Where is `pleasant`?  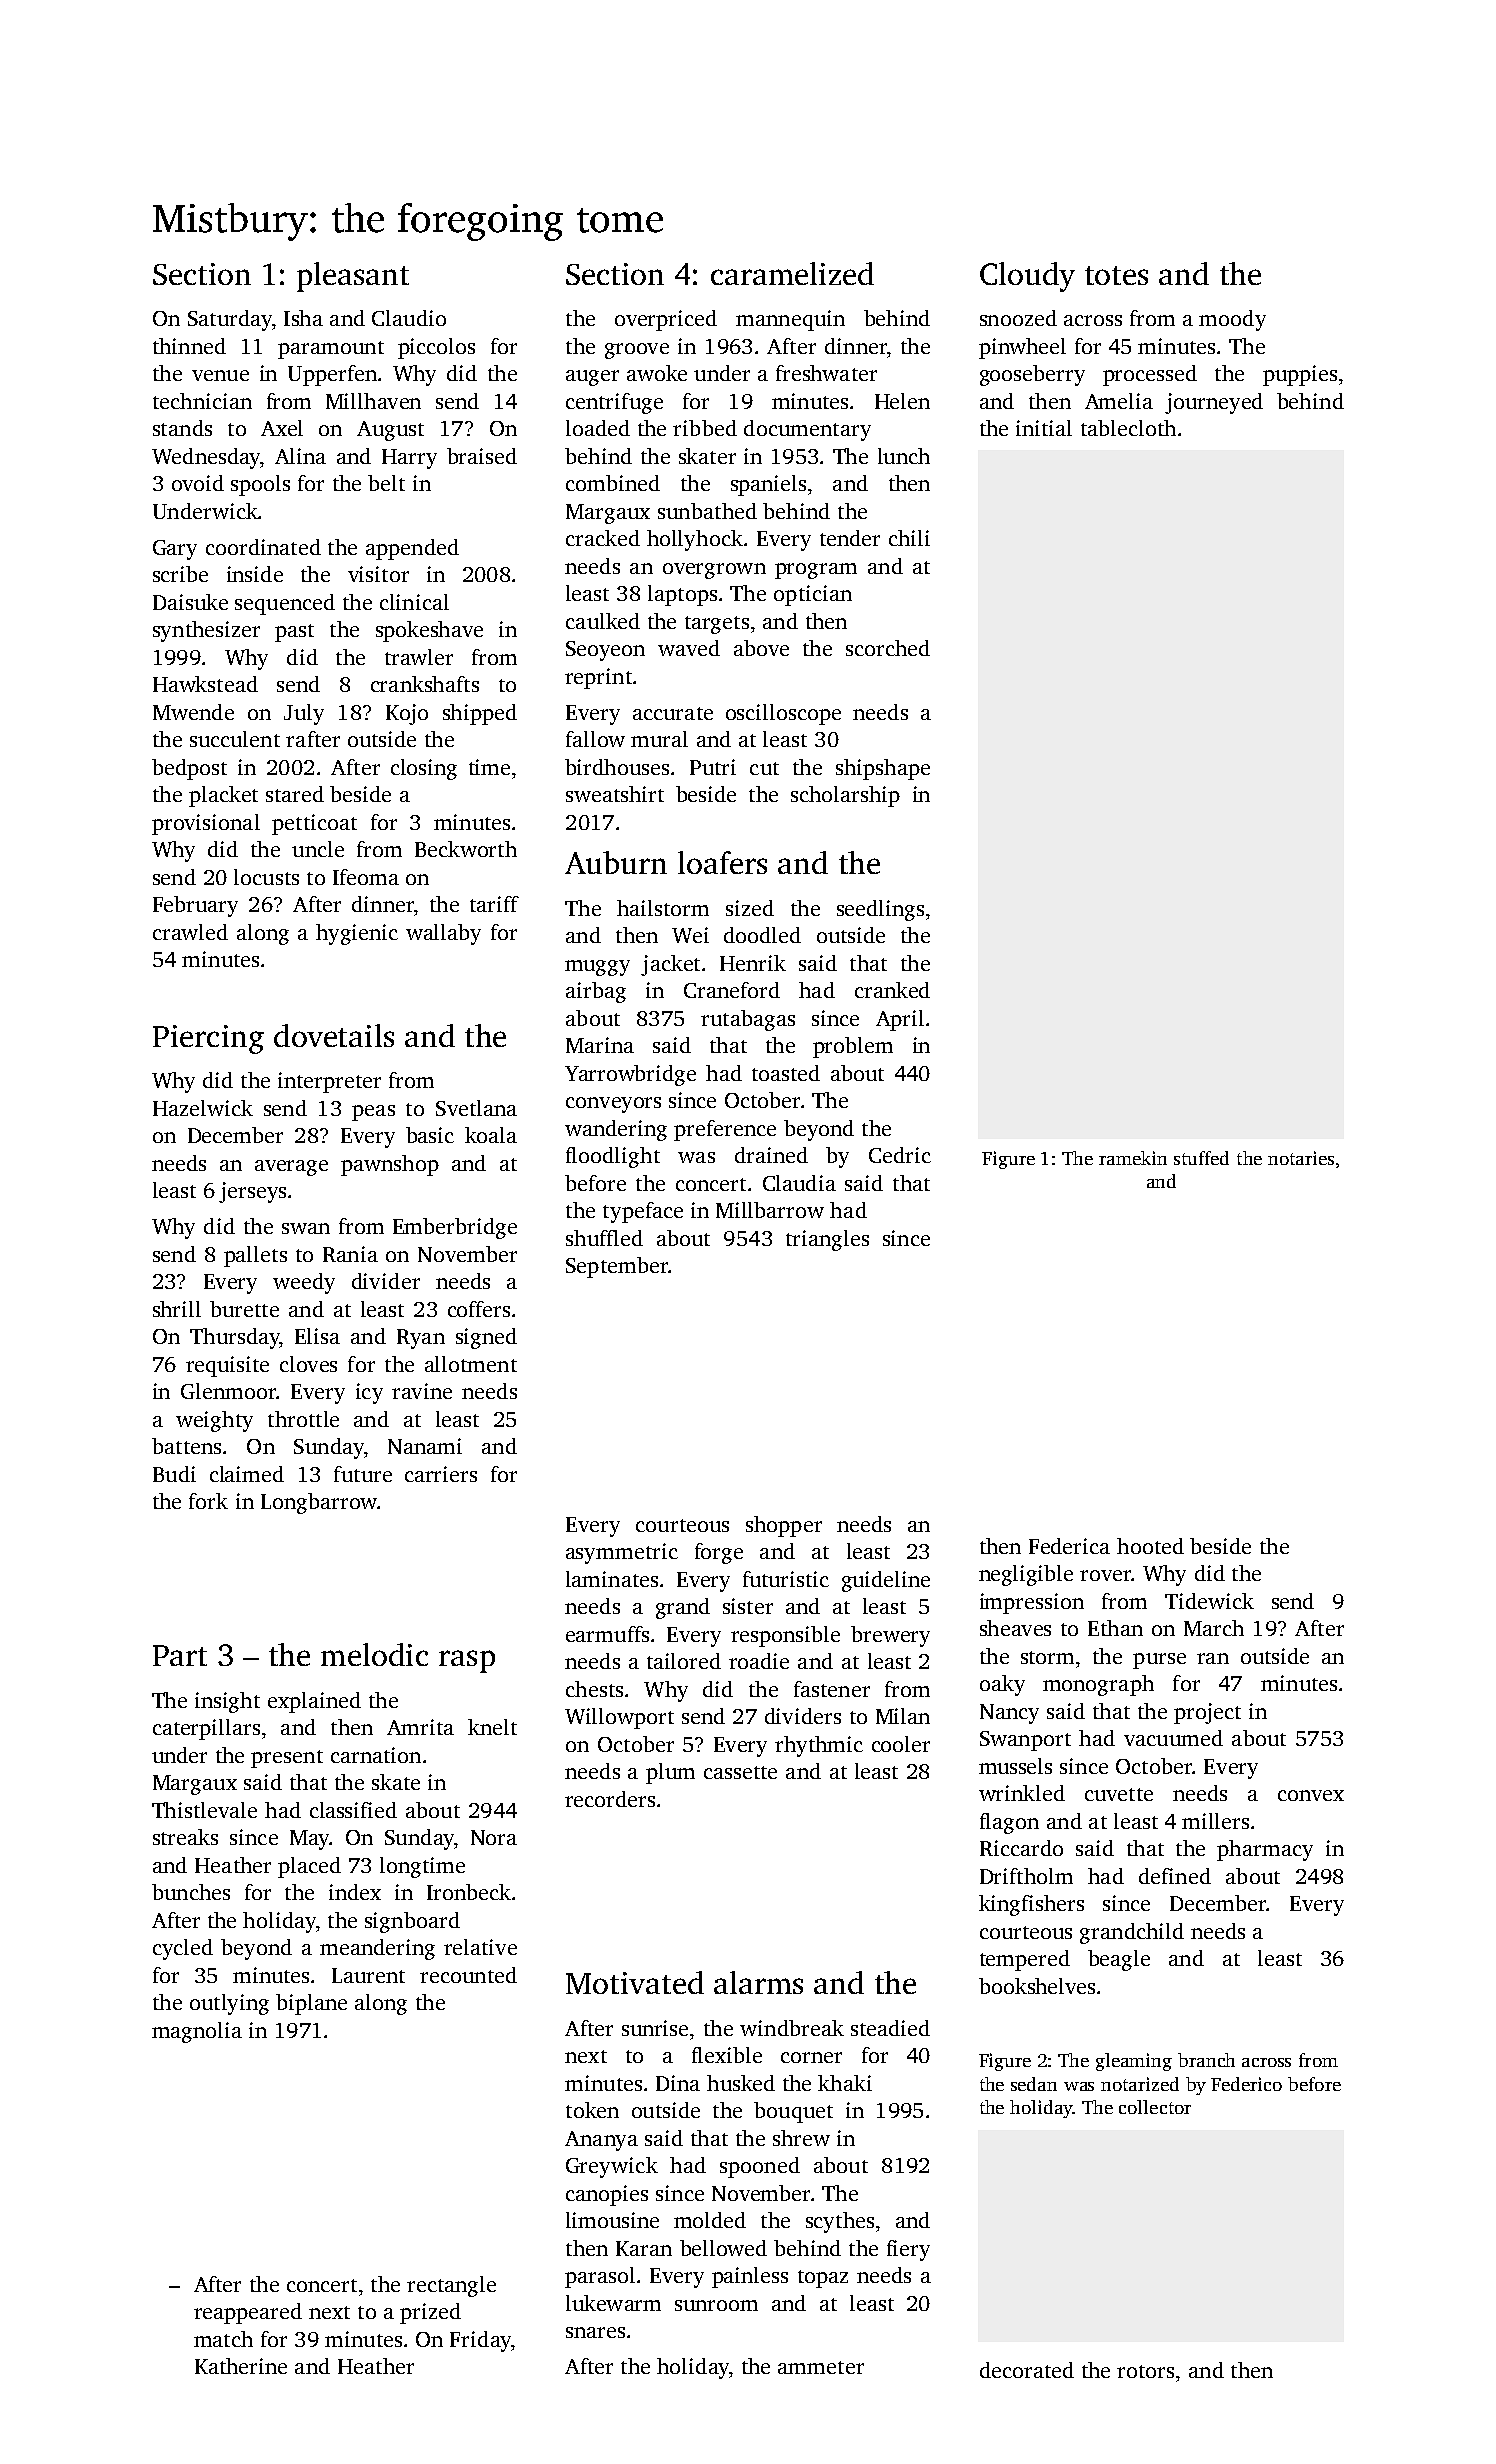 pleasant is located at coordinates (353, 277).
